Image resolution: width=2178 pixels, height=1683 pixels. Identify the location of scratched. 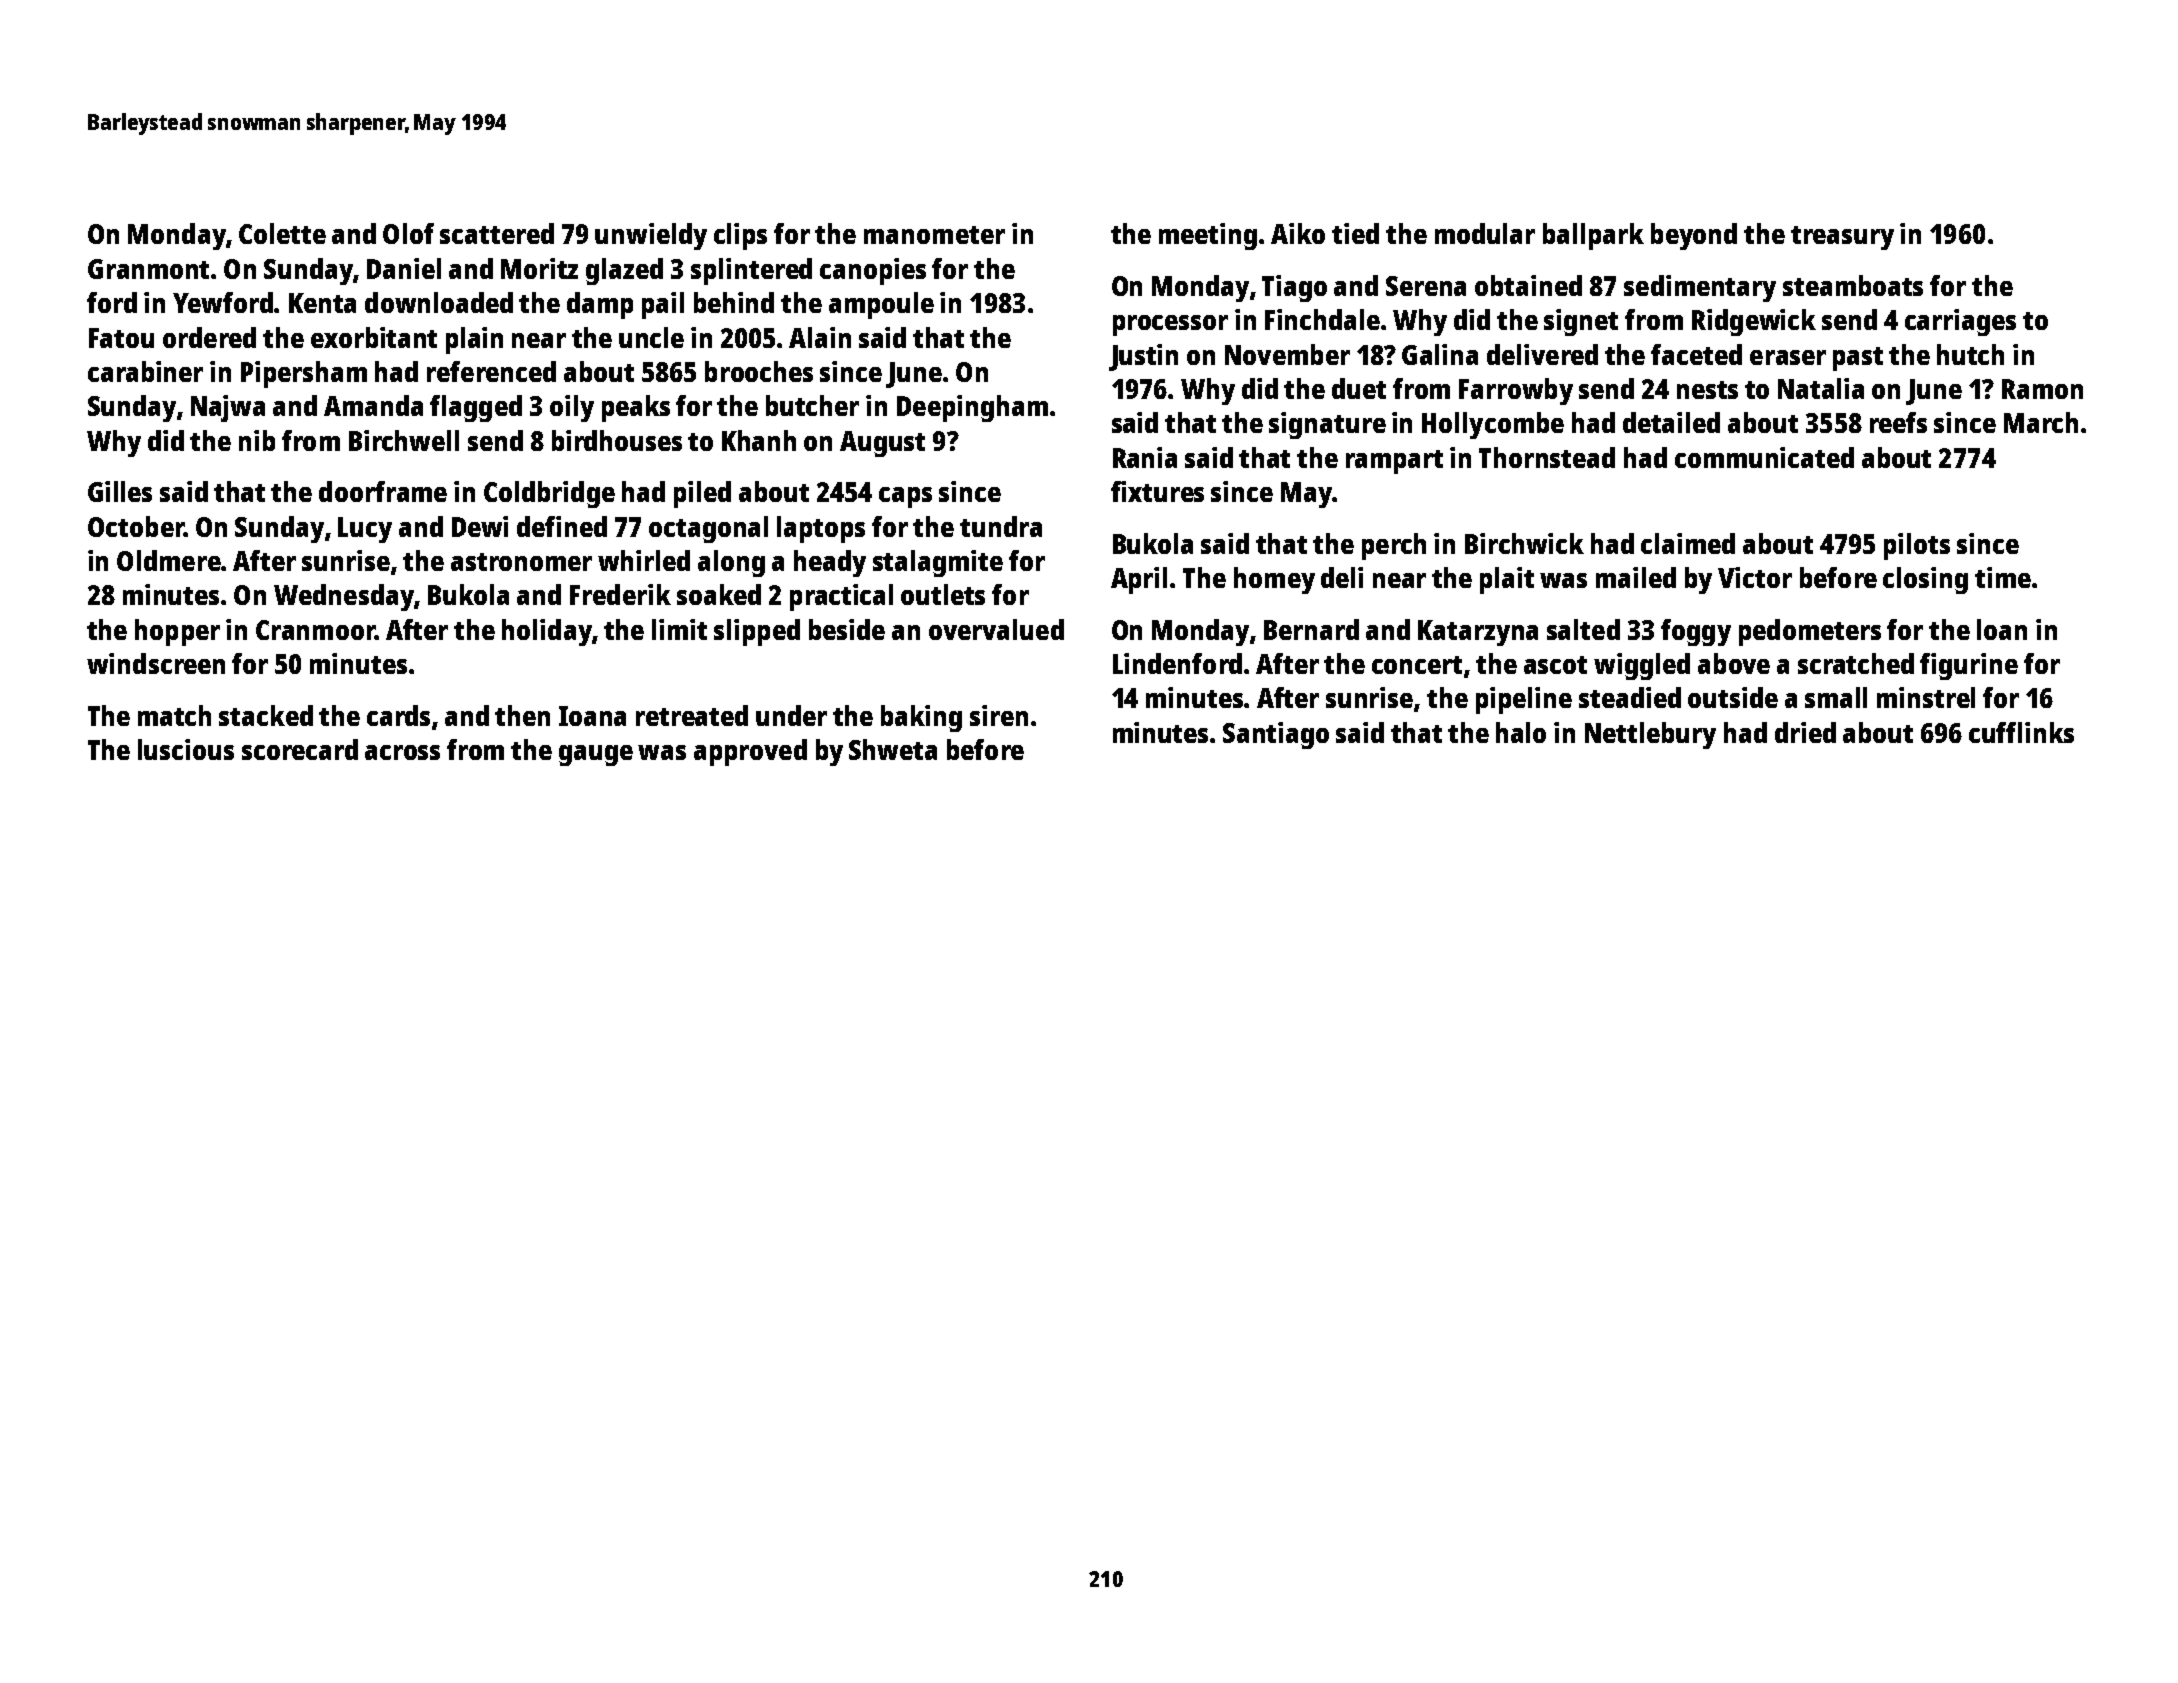
(1856, 663).
